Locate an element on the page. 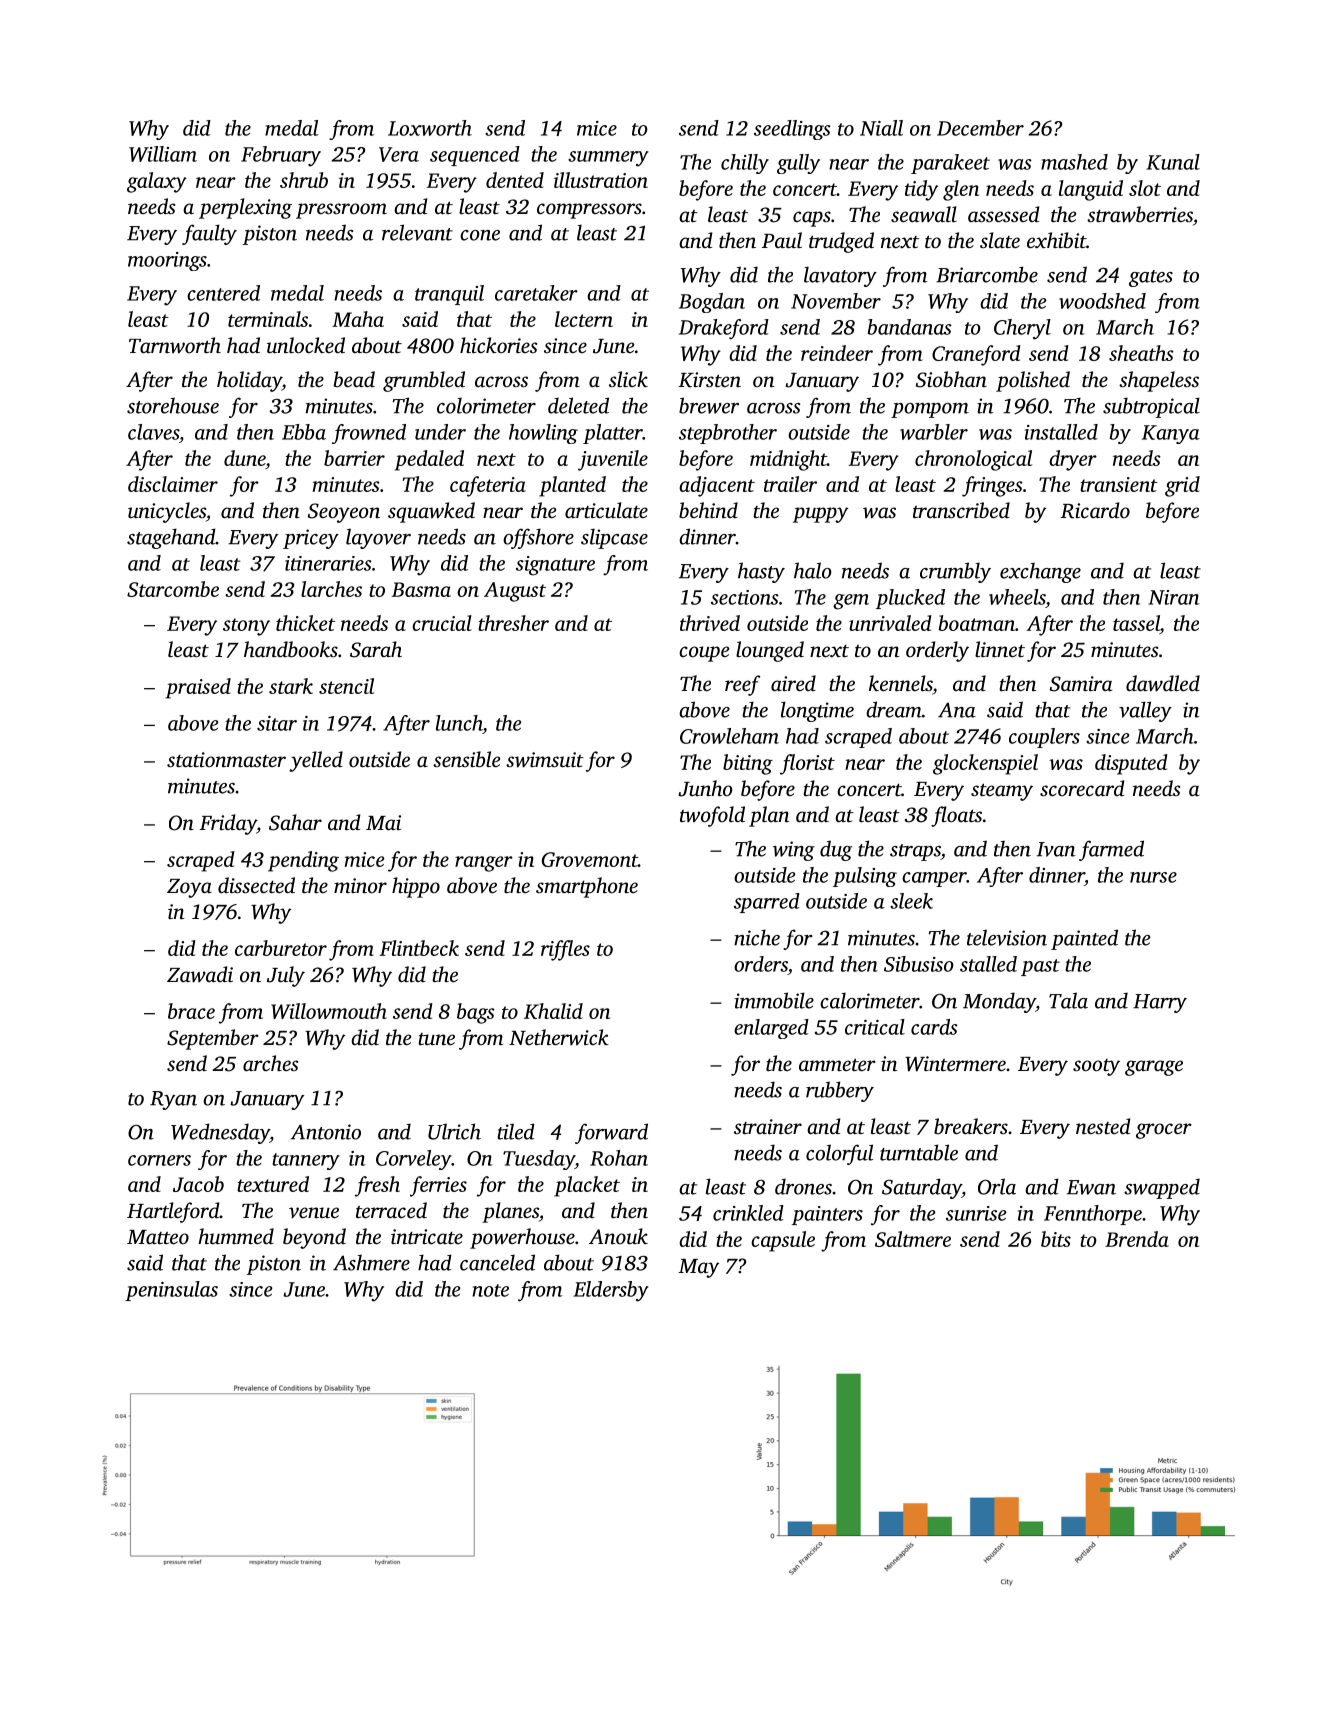 This page has height=1717, width=1327. Sahar is located at coordinates (295, 822).
